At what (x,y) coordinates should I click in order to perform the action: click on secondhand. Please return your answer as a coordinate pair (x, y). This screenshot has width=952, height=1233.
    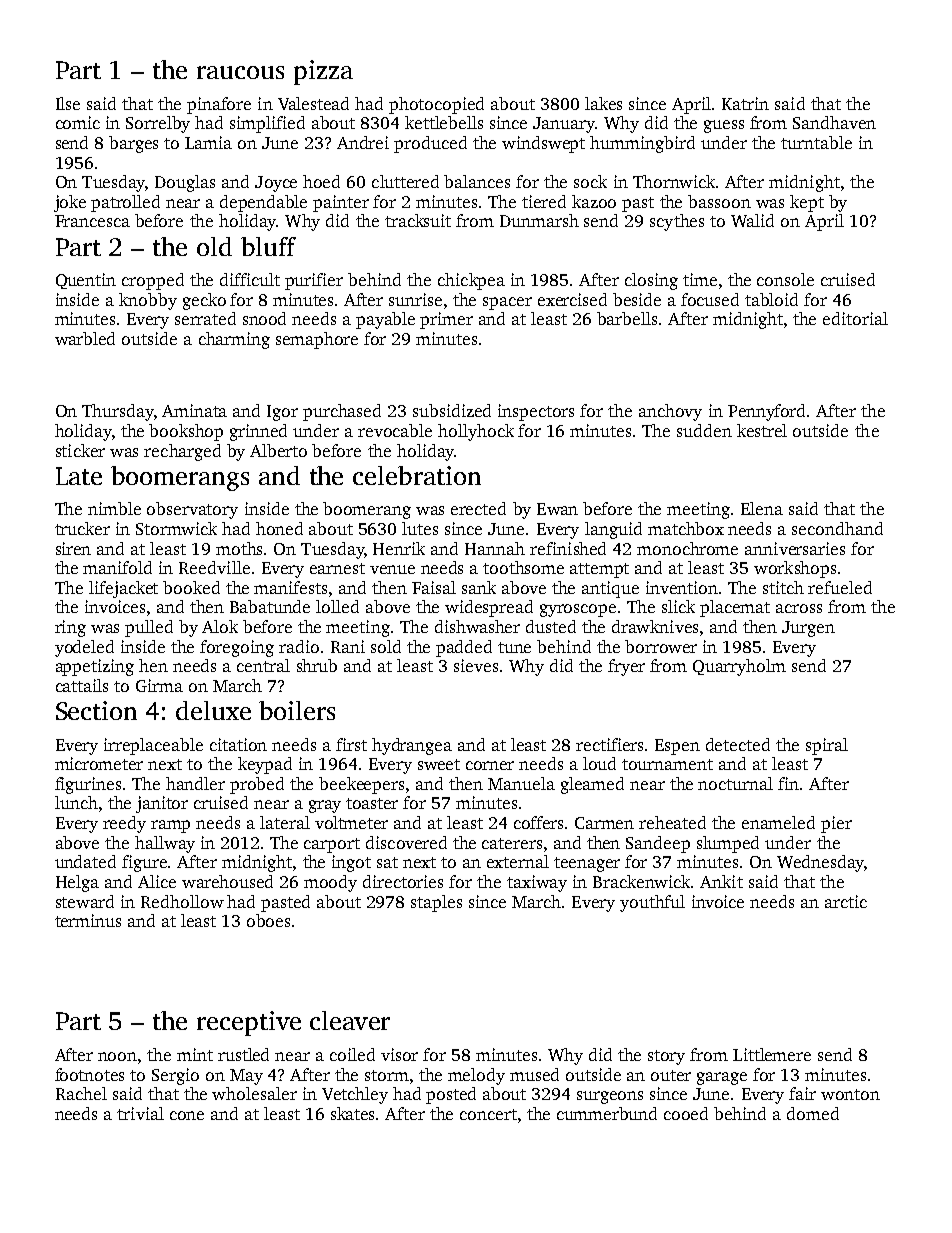
    Looking at the image, I should click on (837, 528).
